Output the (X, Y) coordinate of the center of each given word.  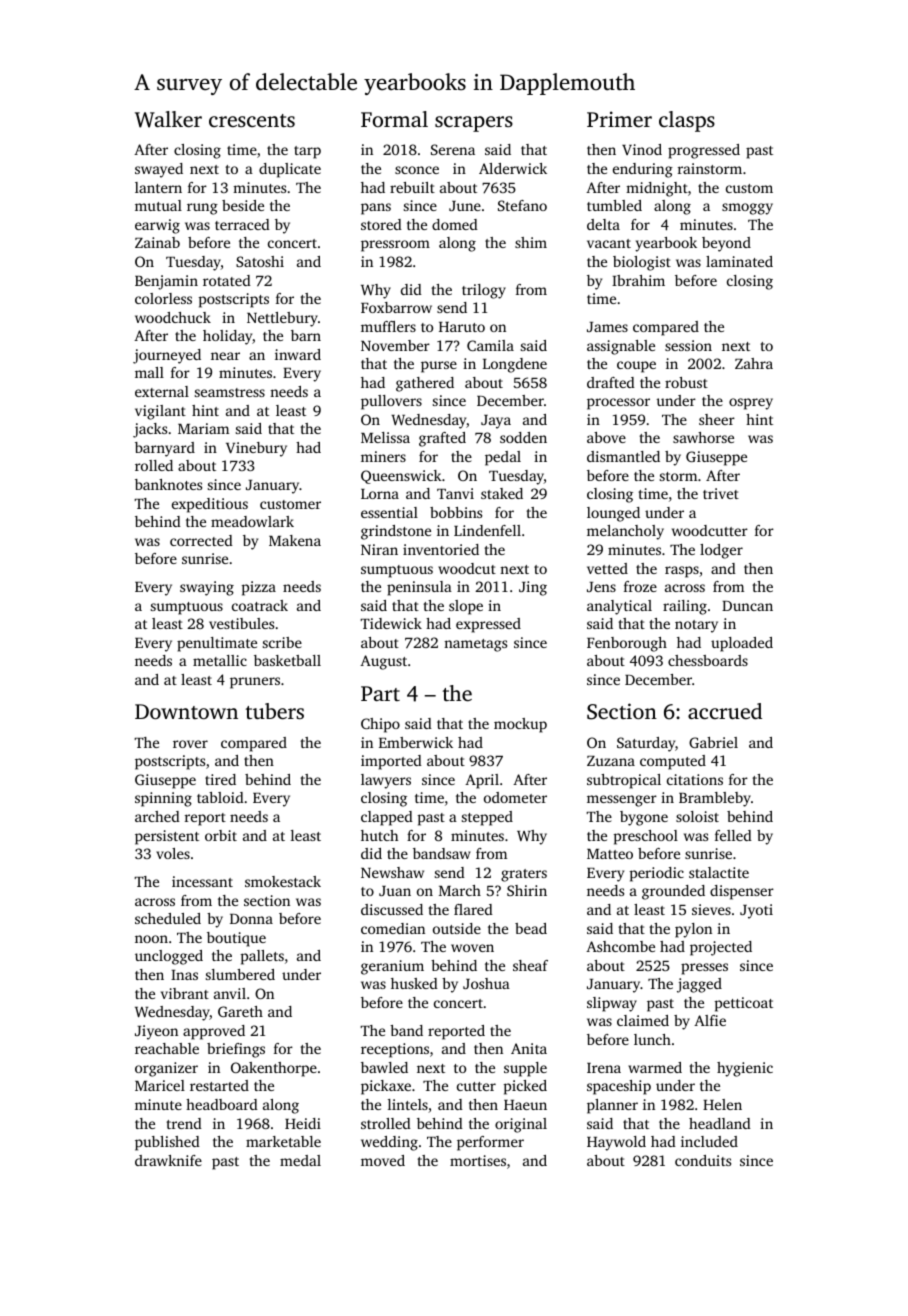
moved (383, 1160)
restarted (219, 1085)
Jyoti (756, 911)
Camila (490, 345)
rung (202, 209)
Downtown (186, 711)
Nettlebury (282, 319)
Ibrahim (638, 280)
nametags (475, 645)
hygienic (745, 1069)
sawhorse (703, 437)
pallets (262, 957)
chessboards (708, 660)
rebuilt (412, 187)
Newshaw (392, 872)
